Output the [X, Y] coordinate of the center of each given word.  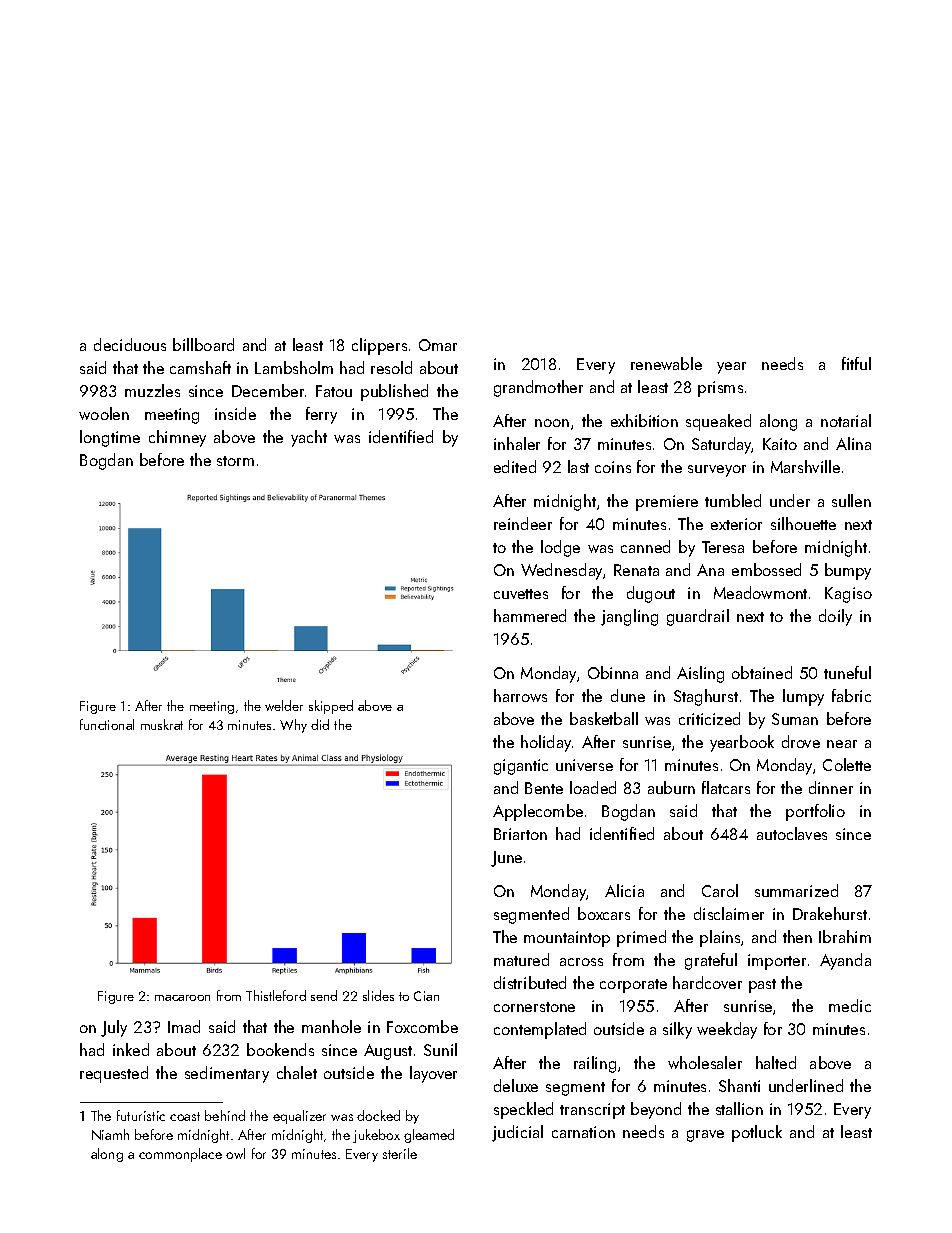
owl [235, 1153]
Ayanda [845, 961]
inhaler [517, 443]
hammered [530, 615]
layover [433, 1074]
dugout [651, 594]
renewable [666, 363]
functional [107, 724]
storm [235, 461]
